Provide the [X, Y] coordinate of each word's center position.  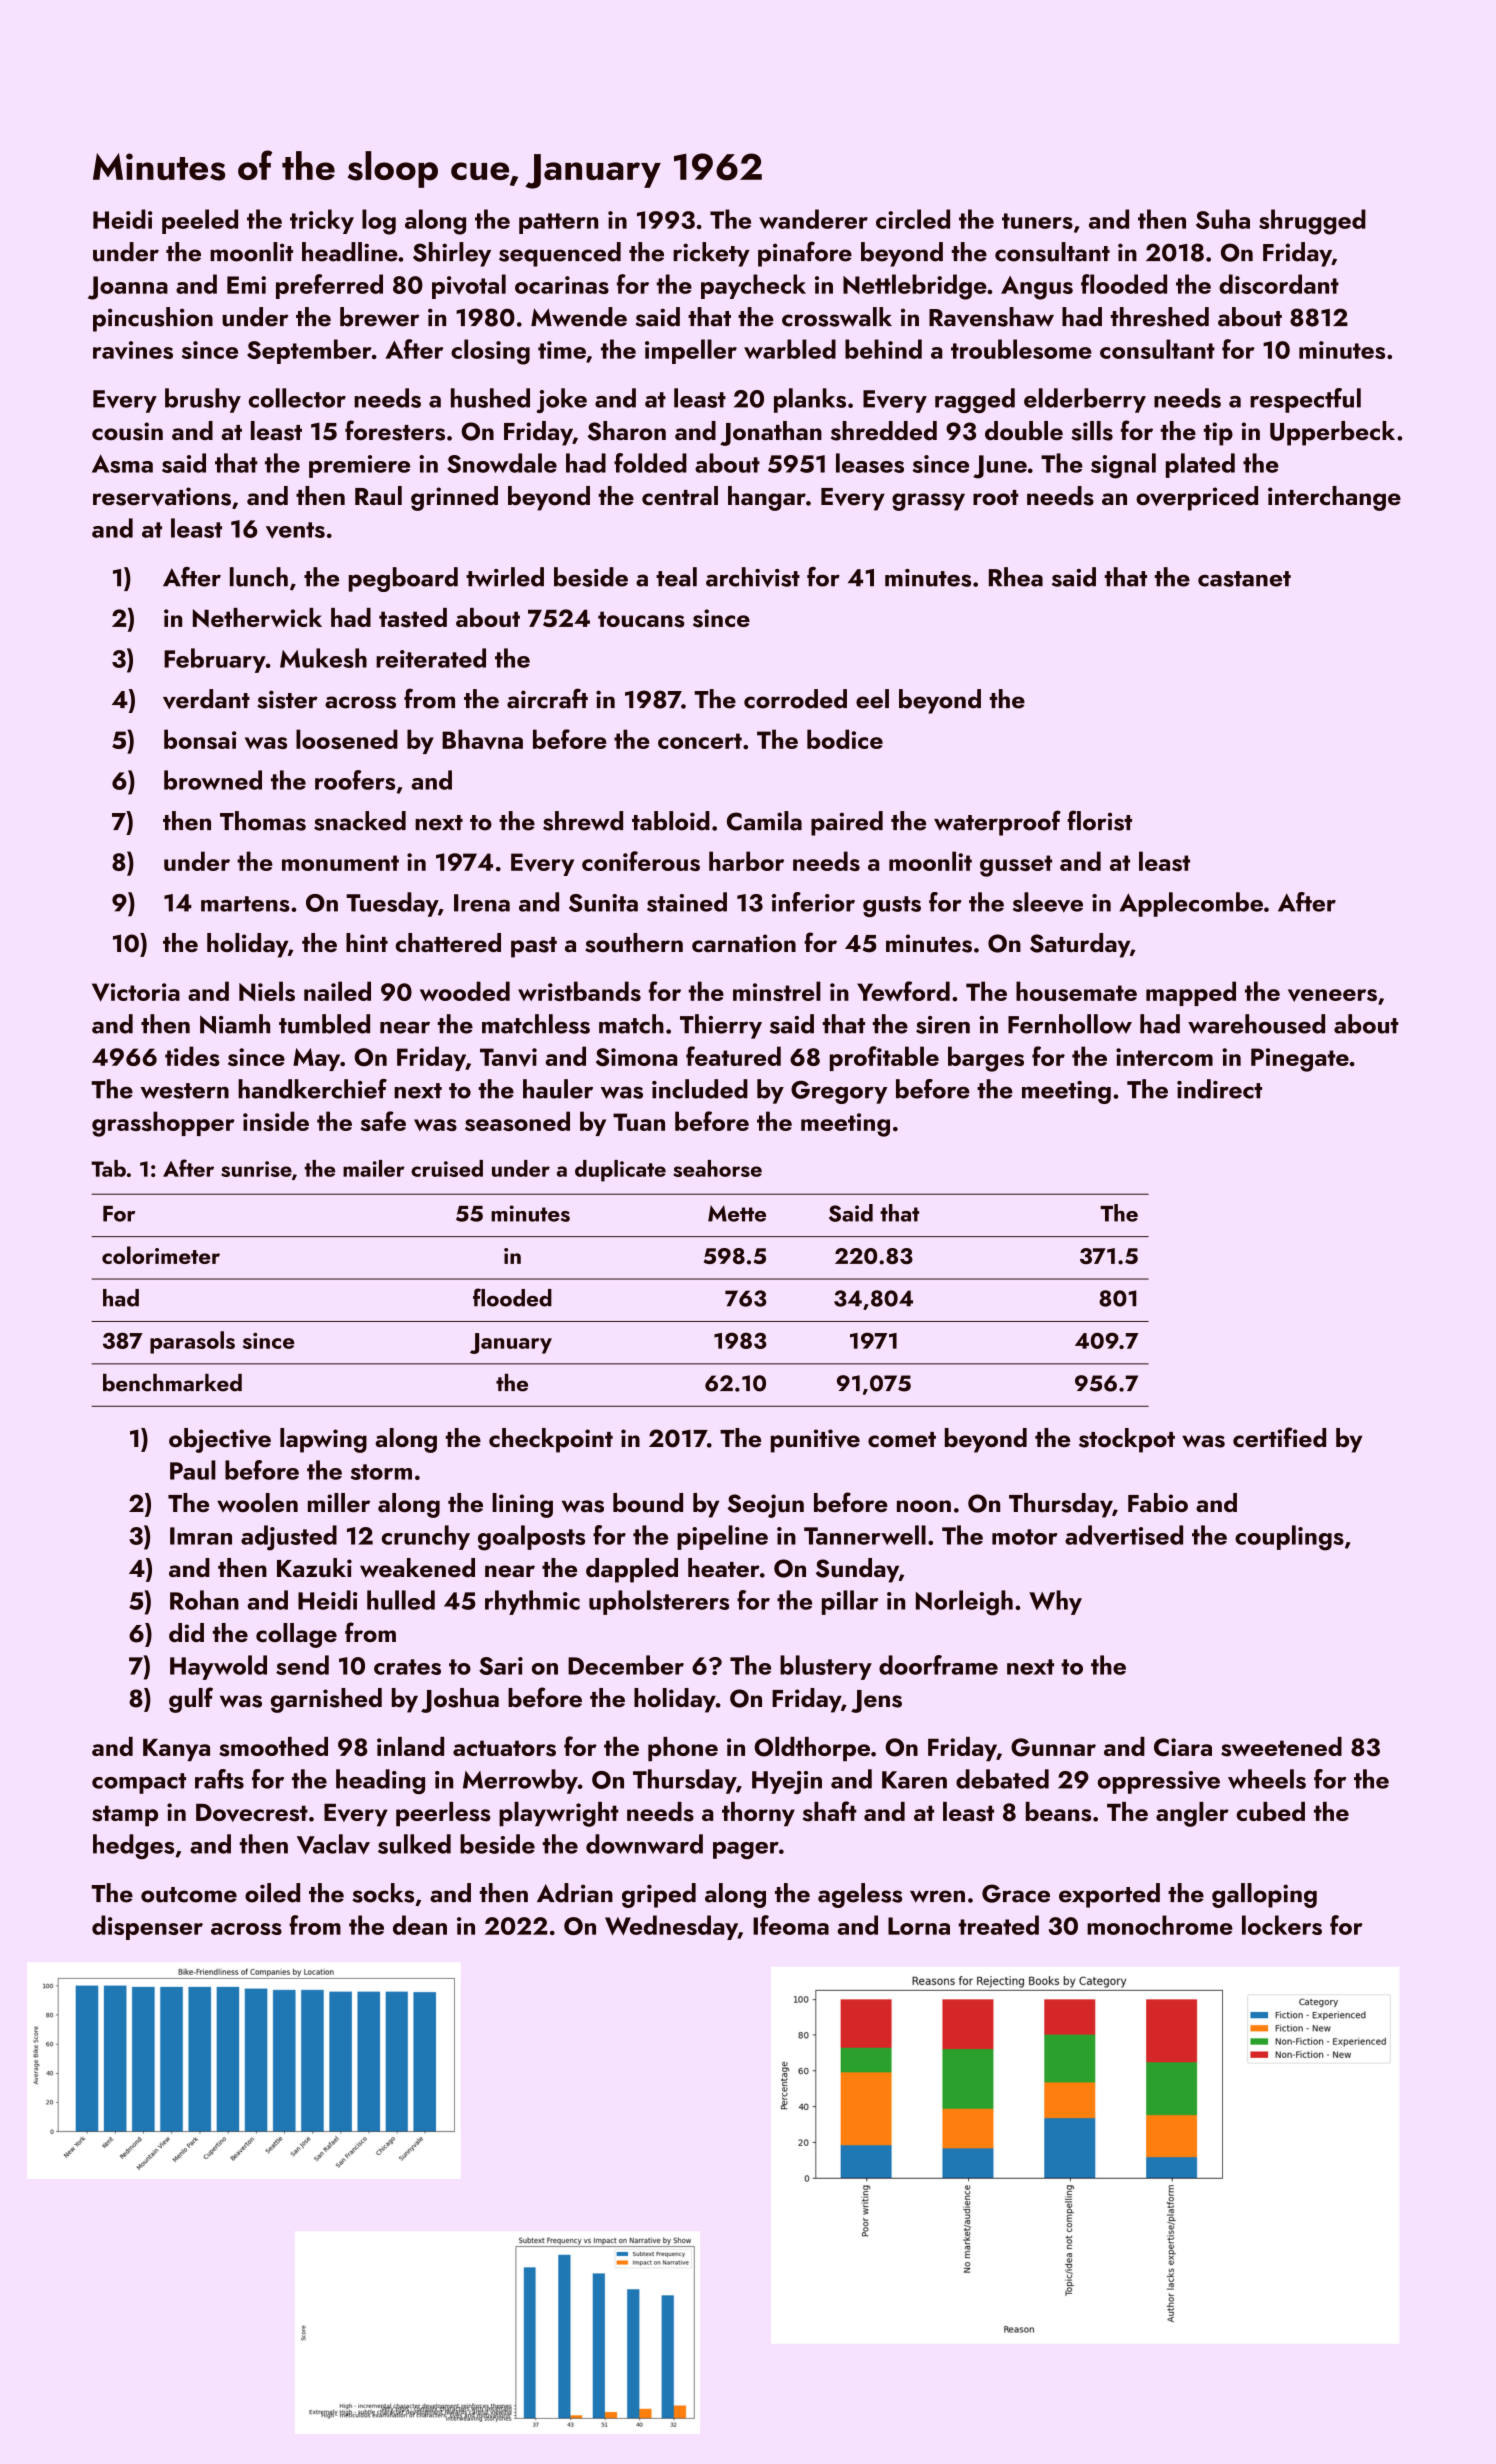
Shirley [452, 254]
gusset [1016, 866]
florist [1099, 820]
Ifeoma [791, 1925]
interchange [1334, 498]
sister [287, 699]
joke [561, 400]
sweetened [1281, 1747]
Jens [876, 1701]
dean [420, 1925]
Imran [201, 1536]
